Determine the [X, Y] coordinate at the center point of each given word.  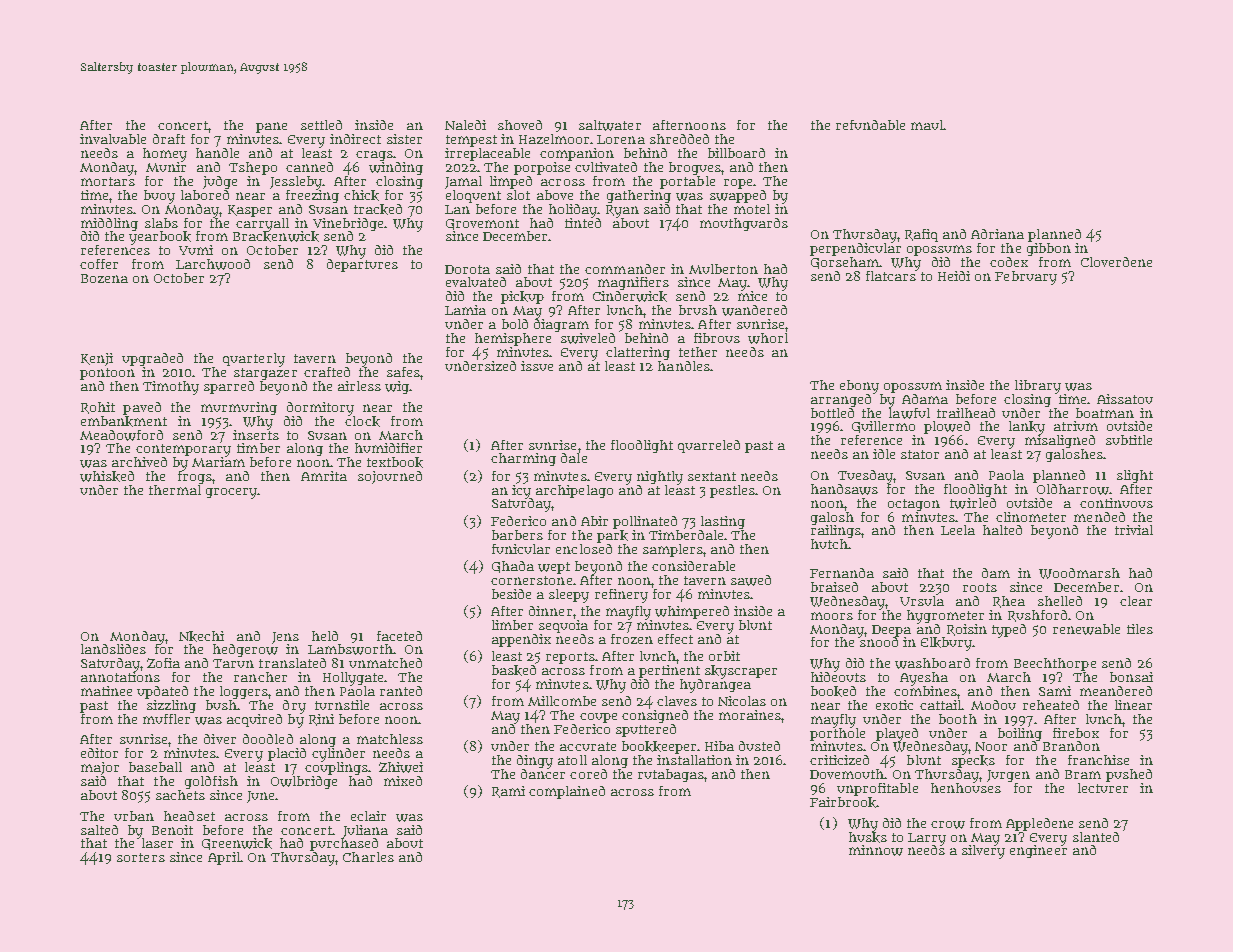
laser [157, 843]
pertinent [669, 671]
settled [321, 125]
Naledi [465, 125]
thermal [175, 490]
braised [834, 587]
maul [927, 125]
